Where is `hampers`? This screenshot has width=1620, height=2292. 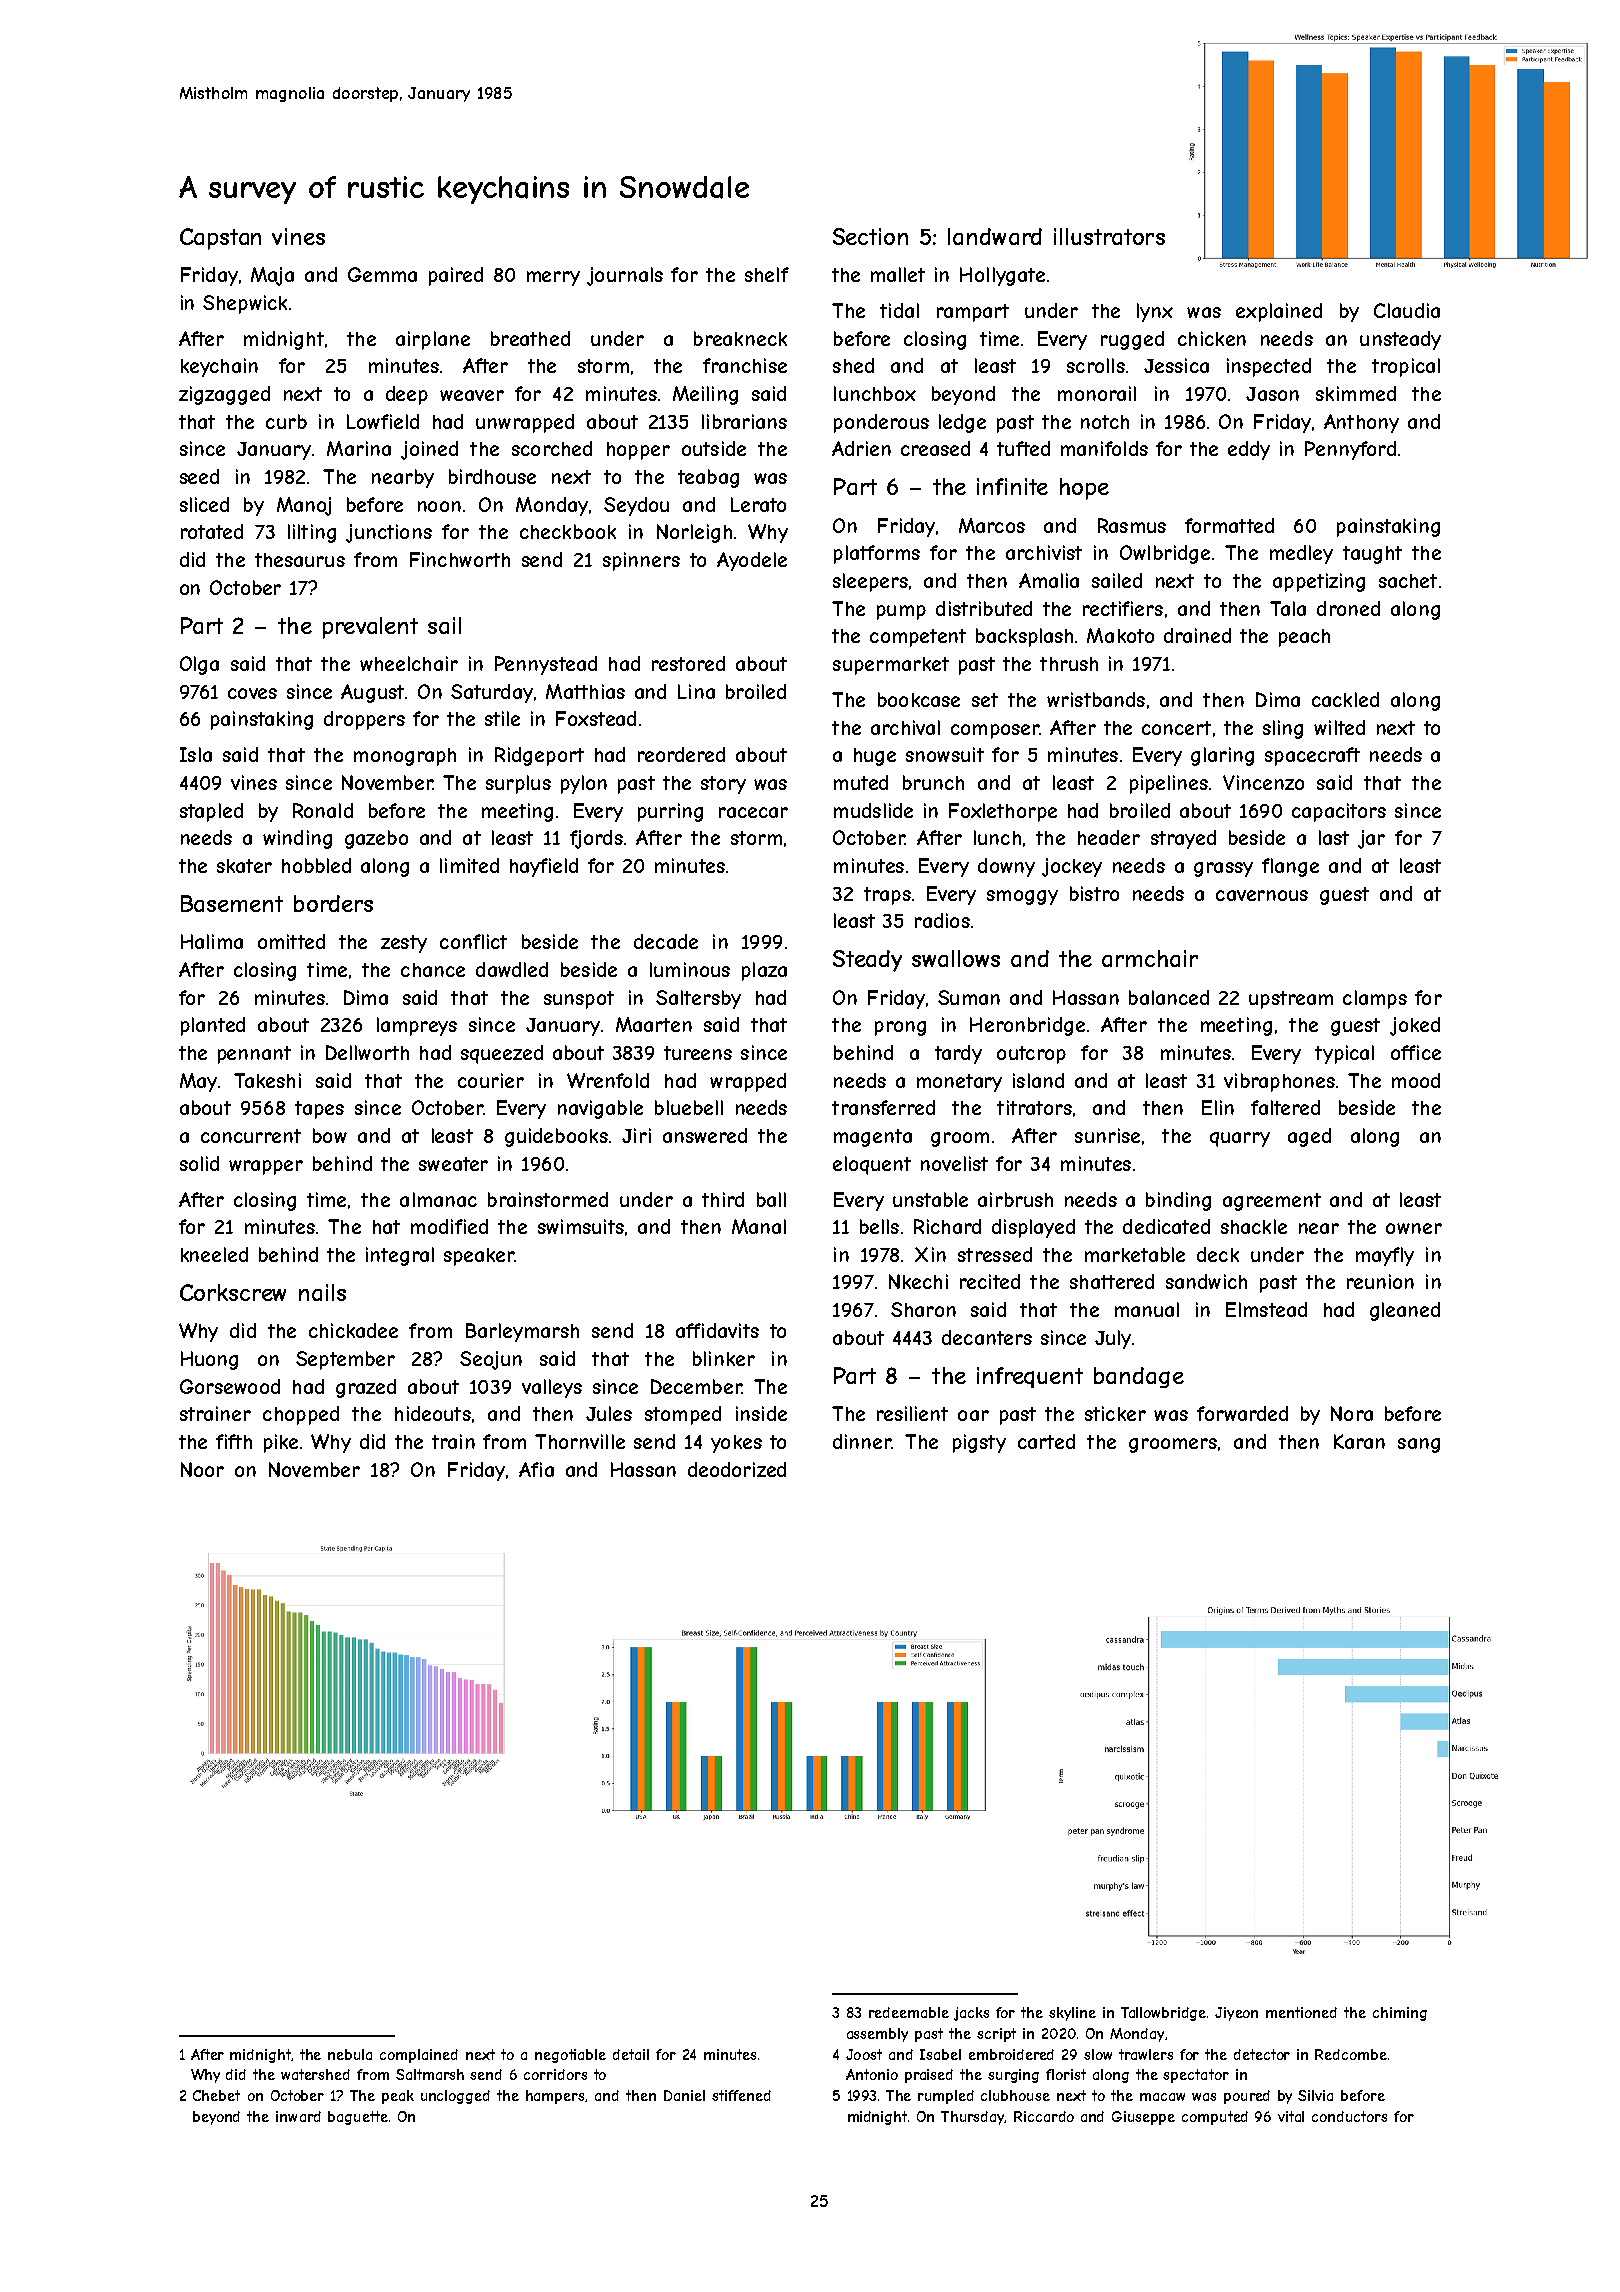
hampers is located at coordinates (555, 2097).
